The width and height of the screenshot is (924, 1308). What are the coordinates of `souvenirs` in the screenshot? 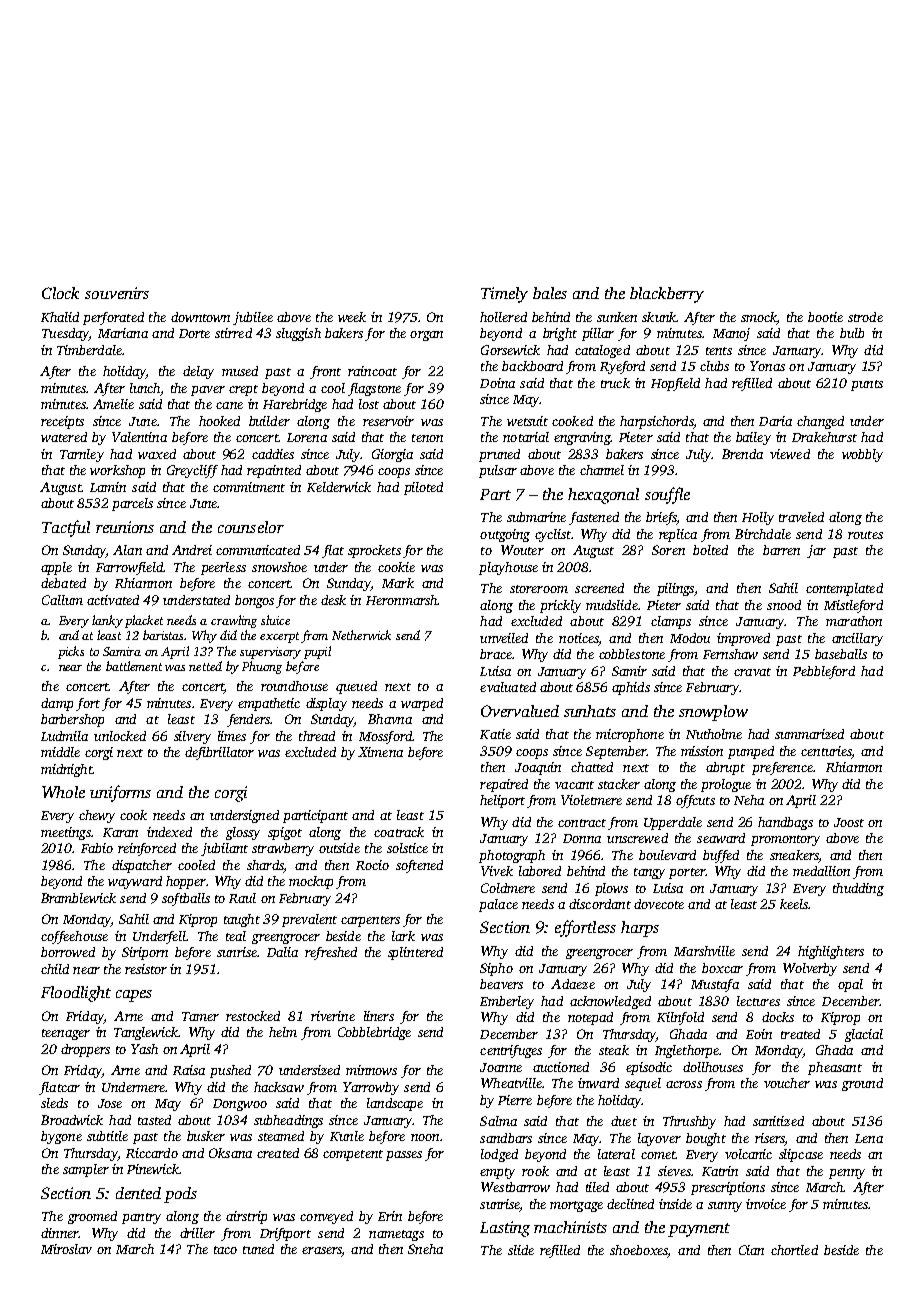 It's located at (117, 293).
